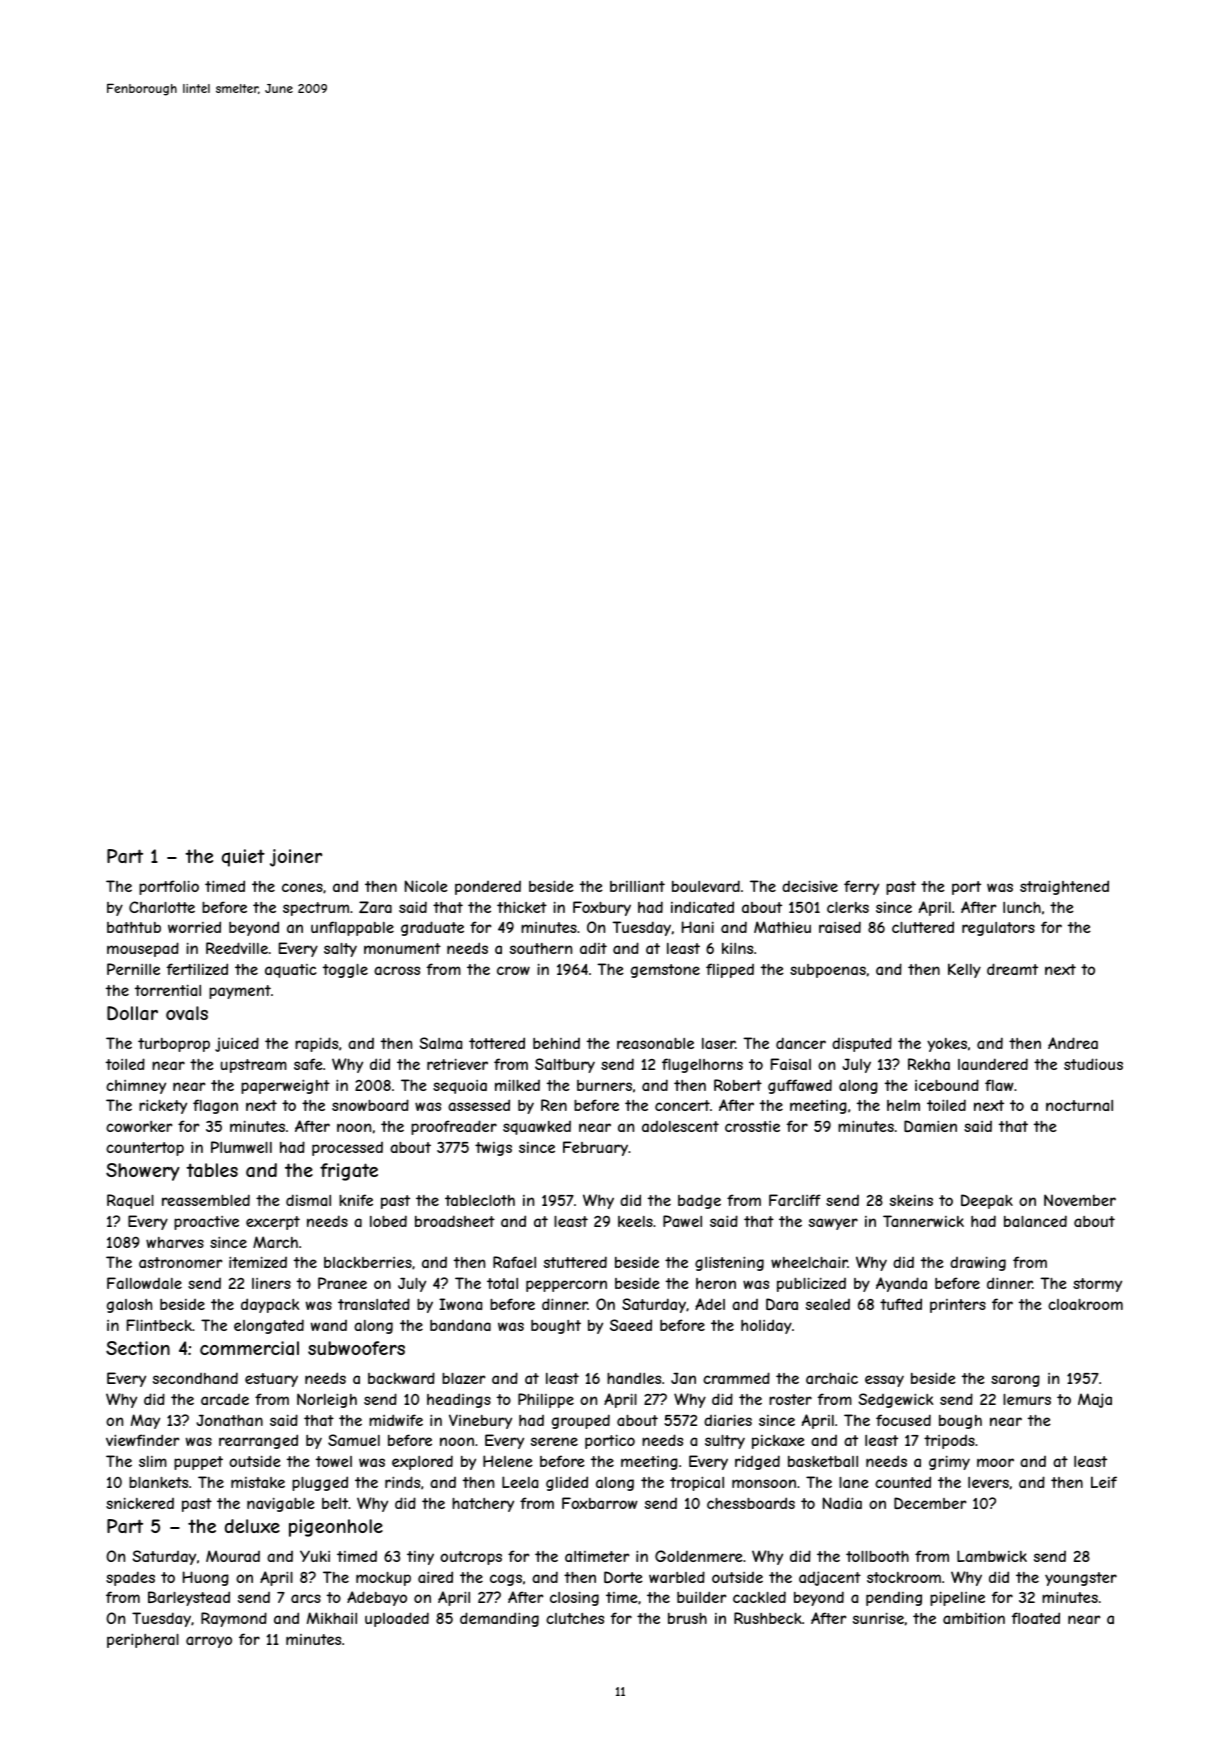 The height and width of the screenshot is (1740, 1230). What do you see at coordinates (143, 1640) in the screenshot?
I see `peripheral` at bounding box center [143, 1640].
